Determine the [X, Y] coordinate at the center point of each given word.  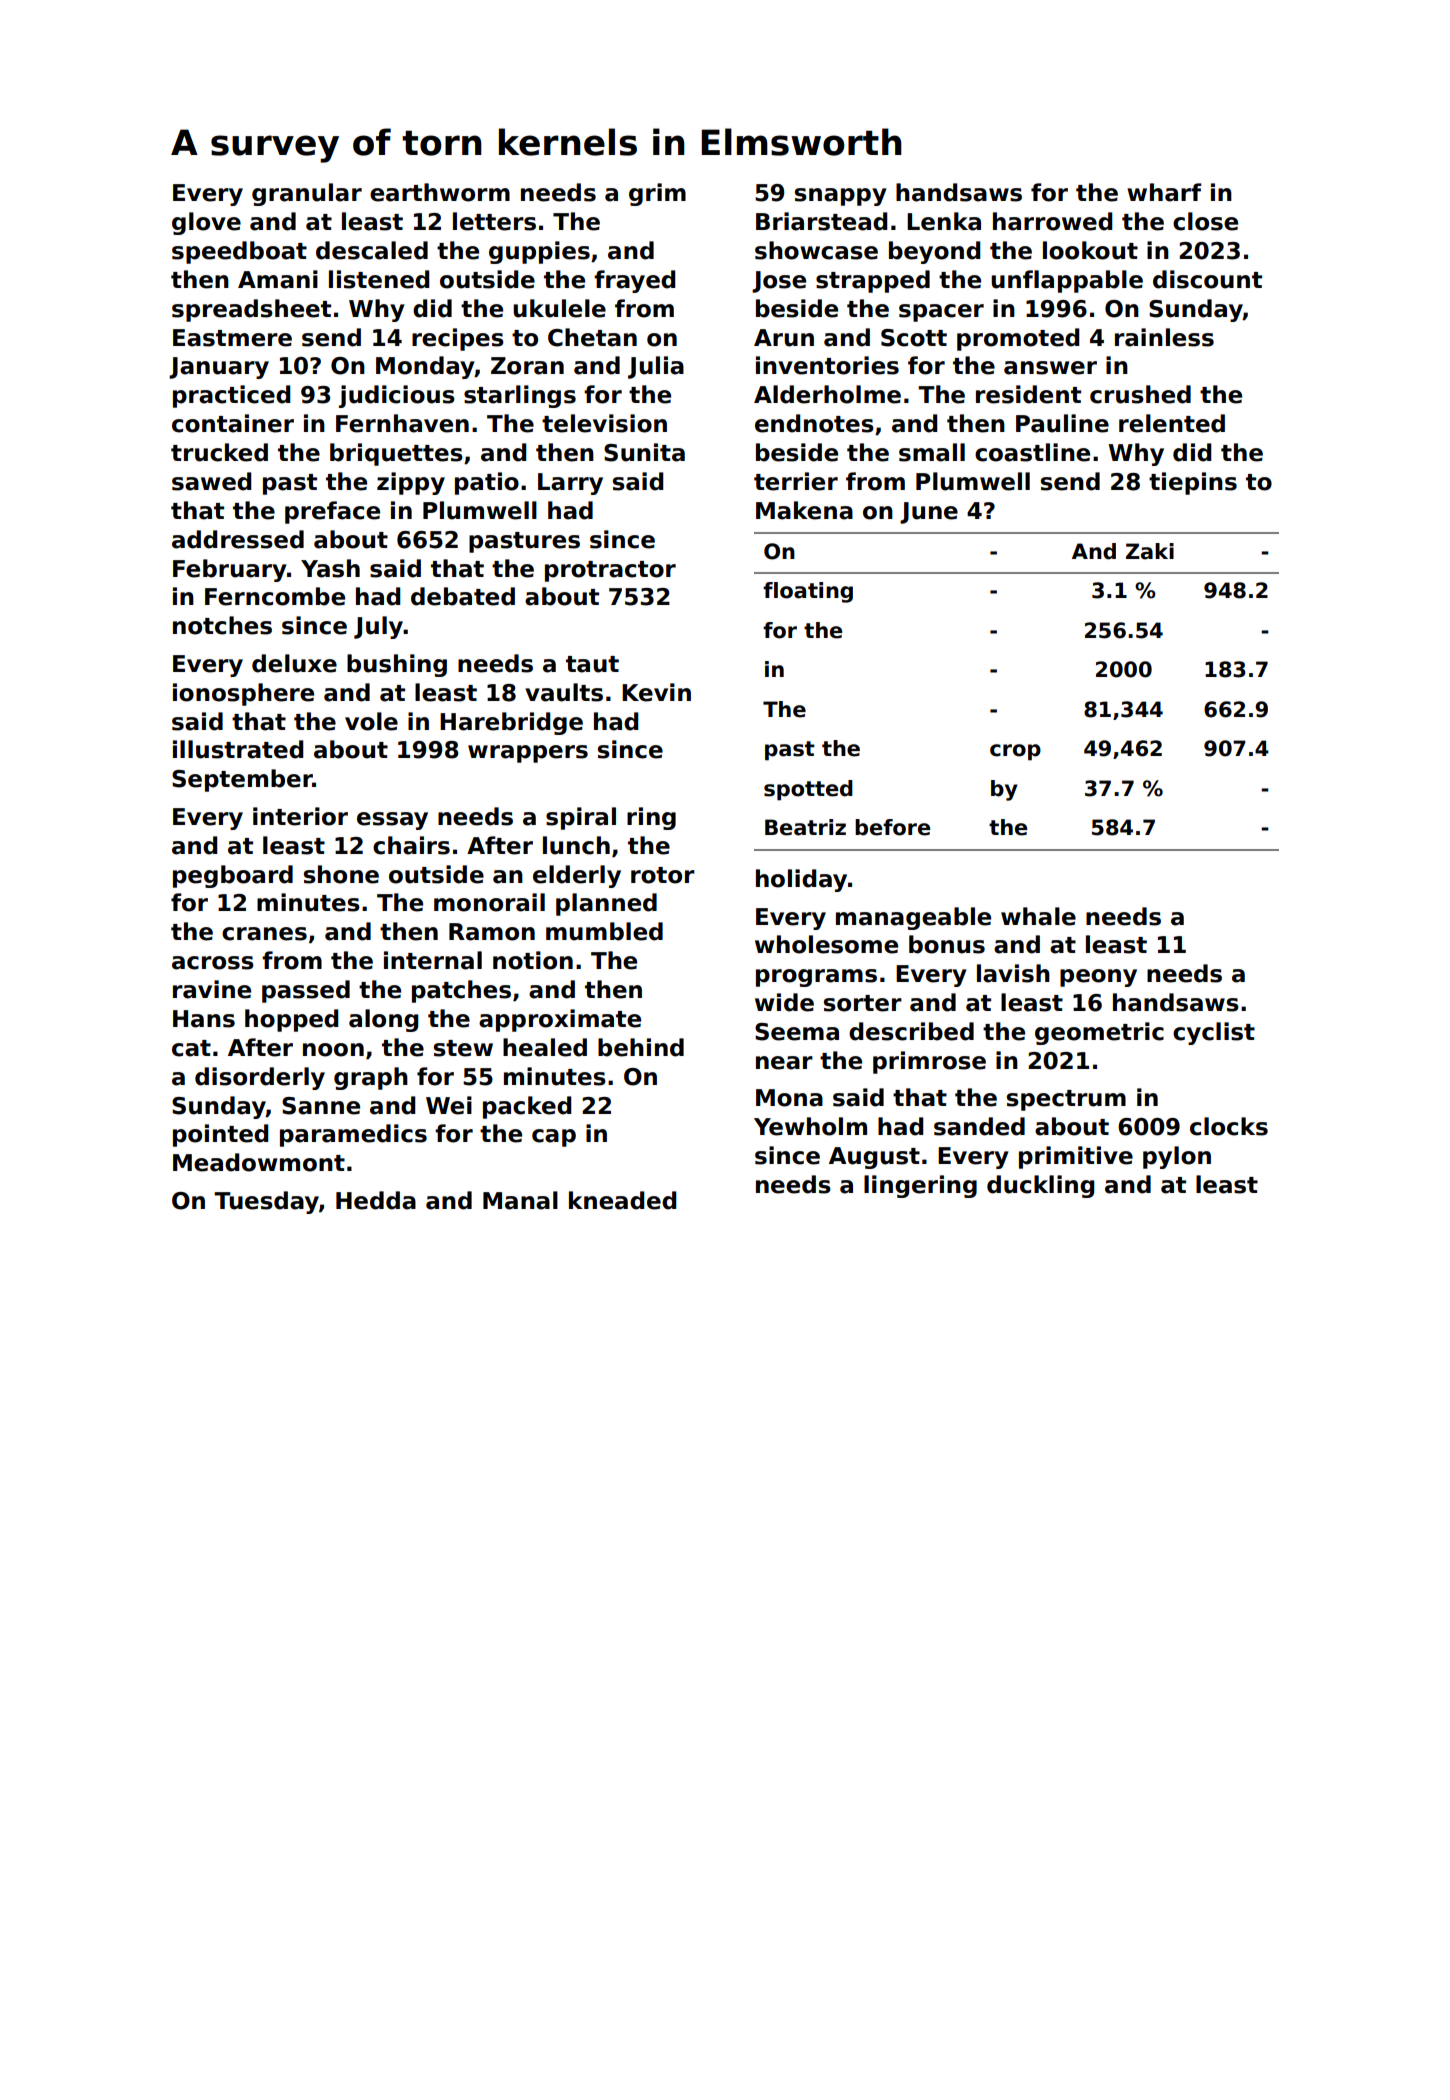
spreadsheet [251, 310]
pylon [1177, 1157]
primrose [929, 1062]
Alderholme [827, 394]
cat [191, 1048]
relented [1172, 423]
